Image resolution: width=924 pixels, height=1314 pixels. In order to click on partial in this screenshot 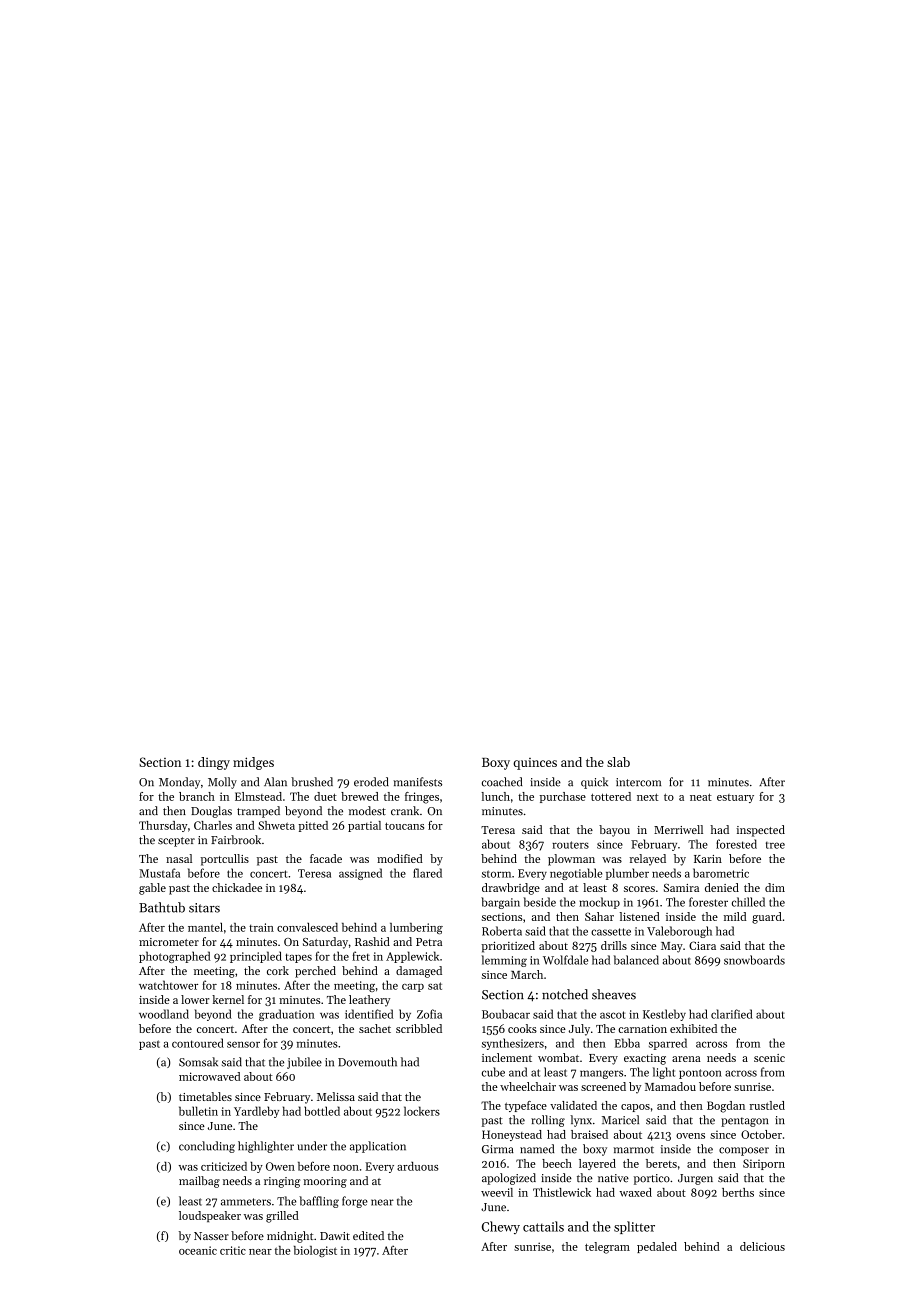, I will do `click(364, 826)`.
